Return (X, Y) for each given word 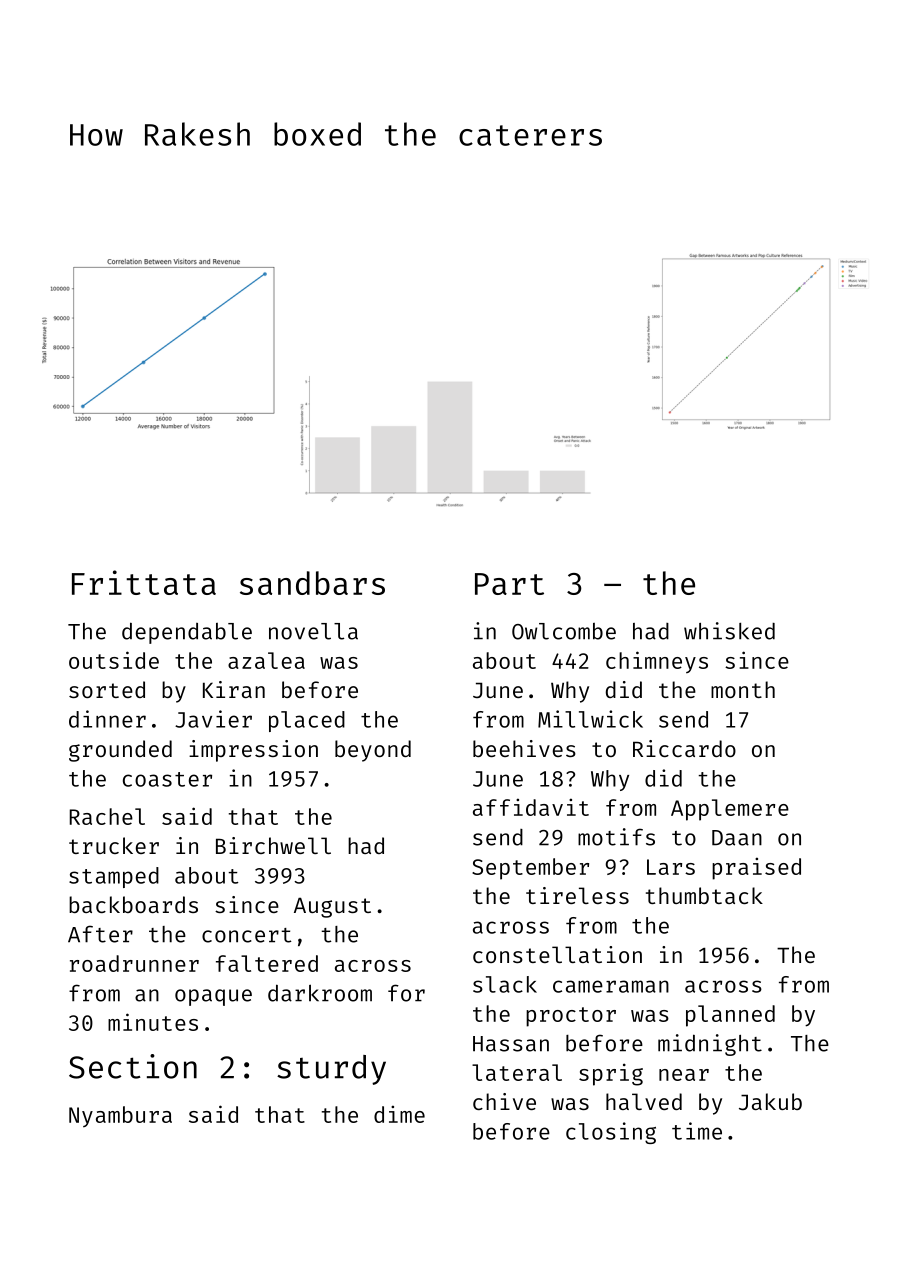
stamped (114, 877)
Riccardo (684, 748)
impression (253, 751)
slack (505, 984)
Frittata (144, 582)
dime (399, 1114)
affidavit (531, 807)
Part (509, 584)
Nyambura (120, 1116)
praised (756, 868)
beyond (373, 751)
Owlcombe (564, 631)
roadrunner (134, 963)
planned (730, 1016)
